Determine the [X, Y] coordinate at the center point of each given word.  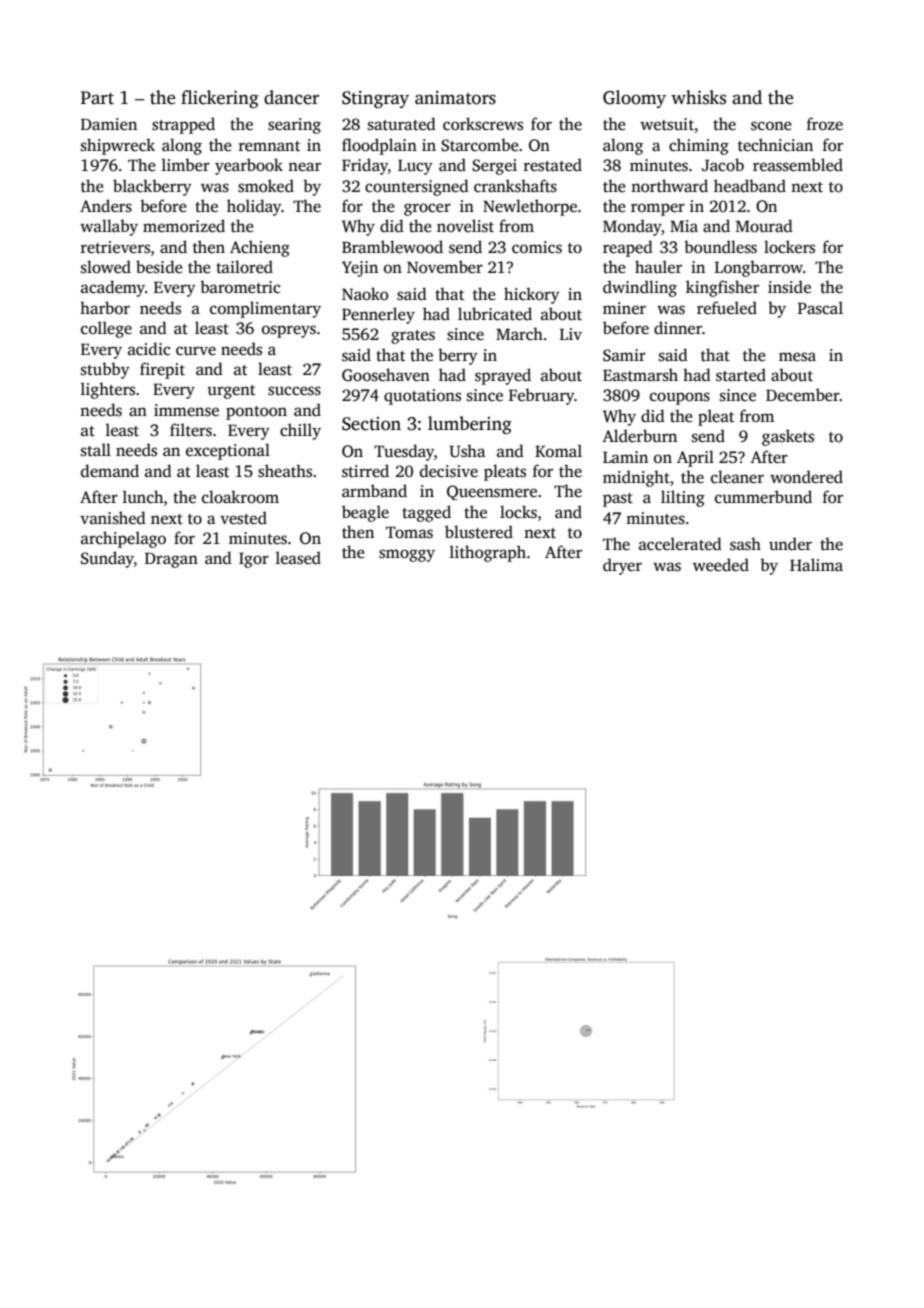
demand [110, 471]
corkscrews [483, 124]
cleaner [737, 477]
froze [825, 124]
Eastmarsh [640, 375]
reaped [628, 248]
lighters [108, 390]
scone [771, 126]
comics [537, 247]
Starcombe [480, 145]
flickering [220, 99]
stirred [365, 471]
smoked [266, 186]
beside [159, 267]
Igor [254, 560]
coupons [680, 398]
